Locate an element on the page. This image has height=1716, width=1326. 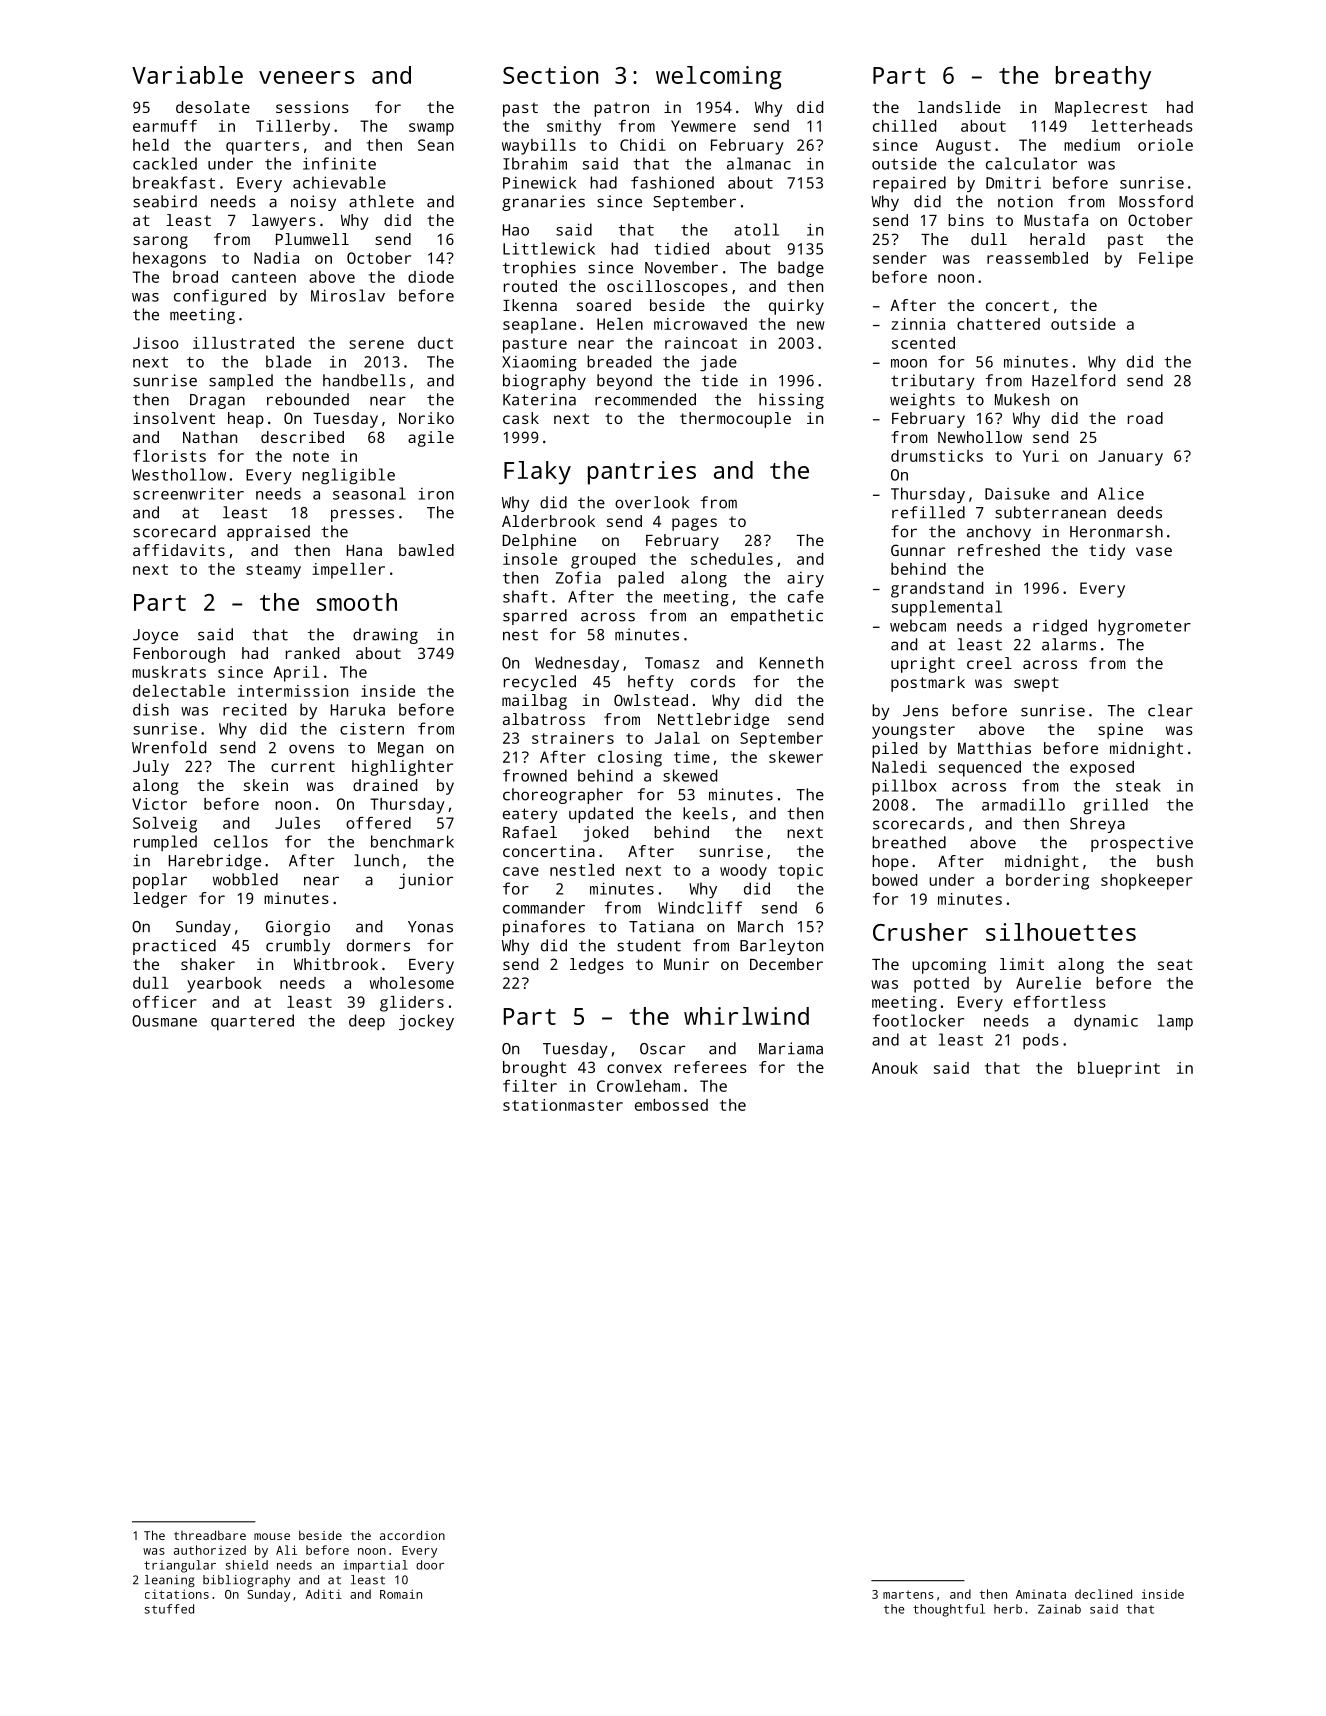
Giorgio is located at coordinates (298, 928).
